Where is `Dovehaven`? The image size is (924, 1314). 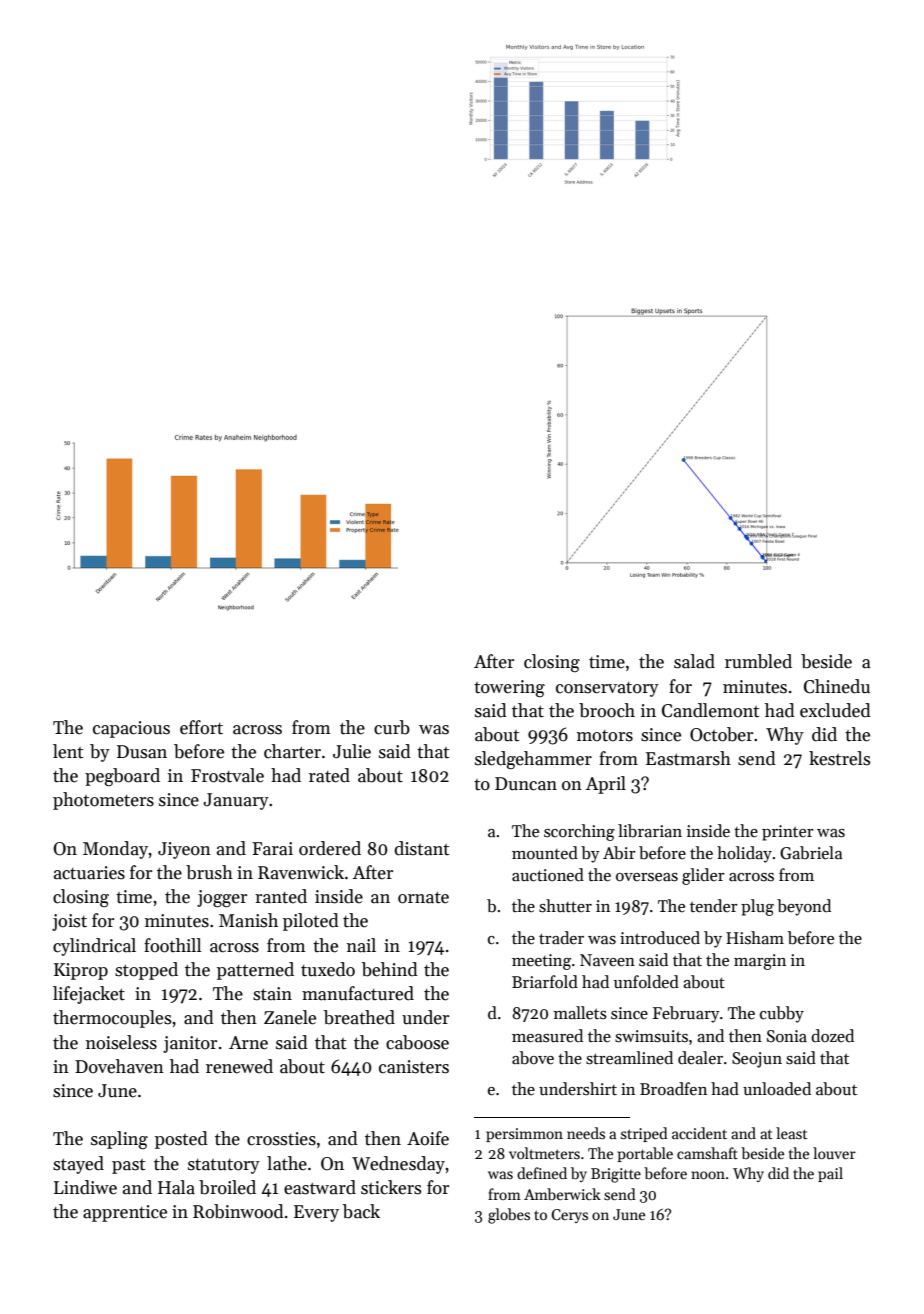 Dovehaven is located at coordinates (119, 1066).
